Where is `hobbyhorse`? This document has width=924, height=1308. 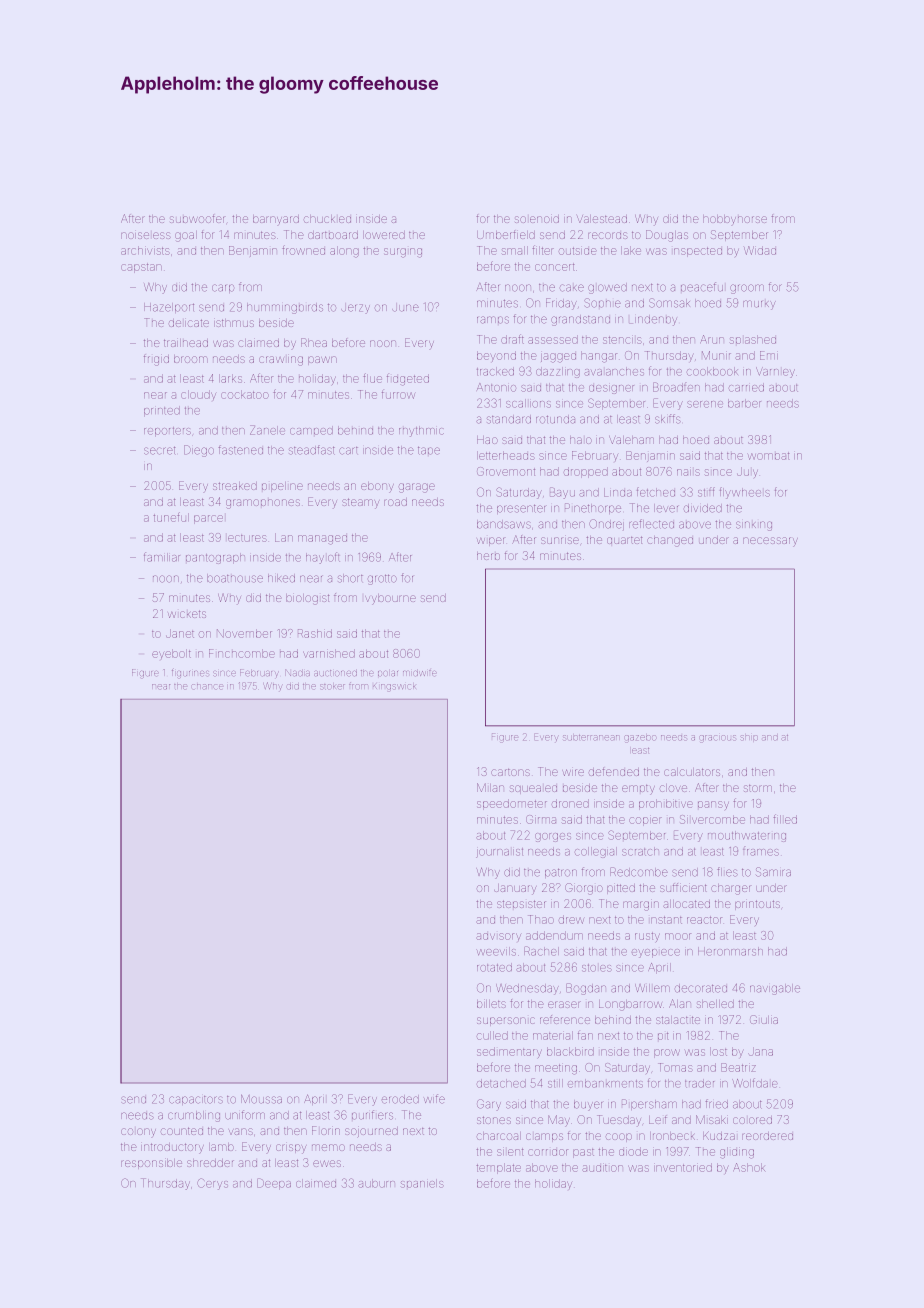 hobbyhorse is located at coordinates (735, 219).
